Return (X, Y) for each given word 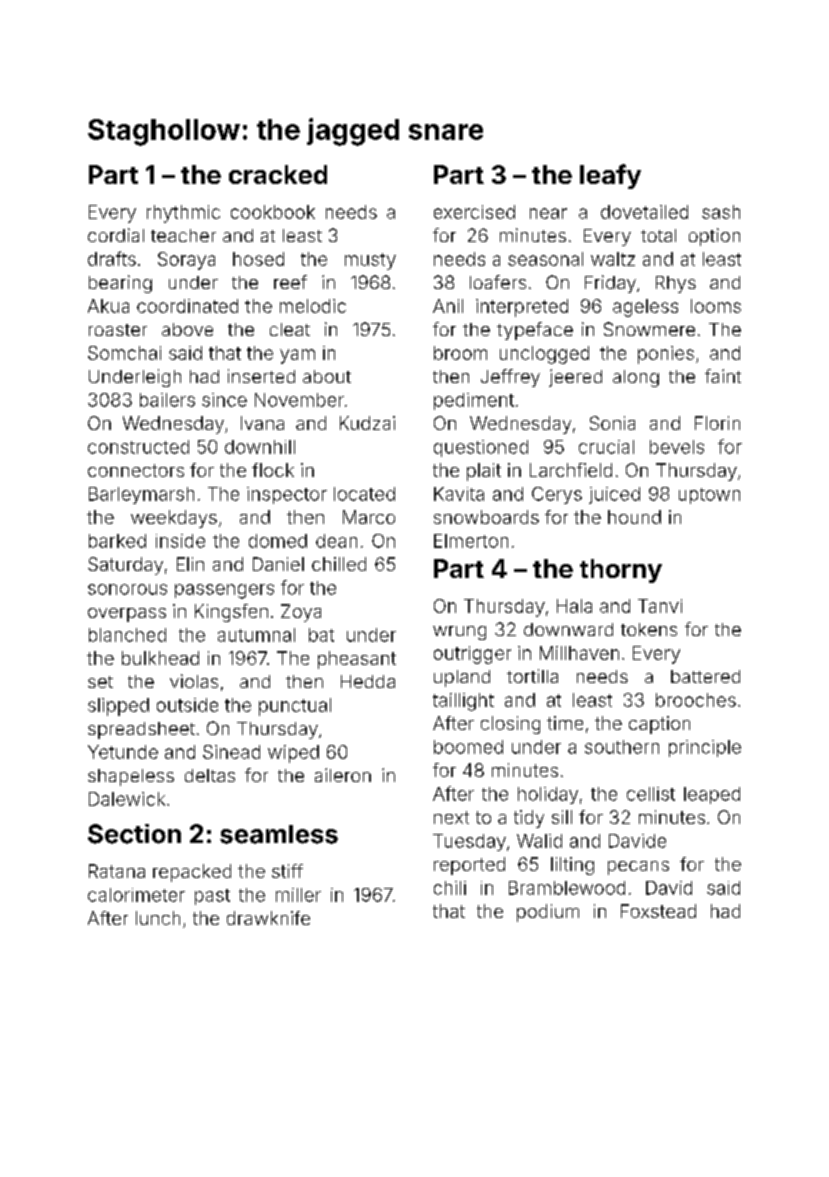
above (187, 329)
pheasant (357, 660)
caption (659, 725)
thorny (621, 571)
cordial (116, 235)
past (212, 897)
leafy (610, 176)
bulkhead (160, 658)
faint (723, 376)
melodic (313, 306)
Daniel (278, 564)
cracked (278, 174)
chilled (339, 564)
